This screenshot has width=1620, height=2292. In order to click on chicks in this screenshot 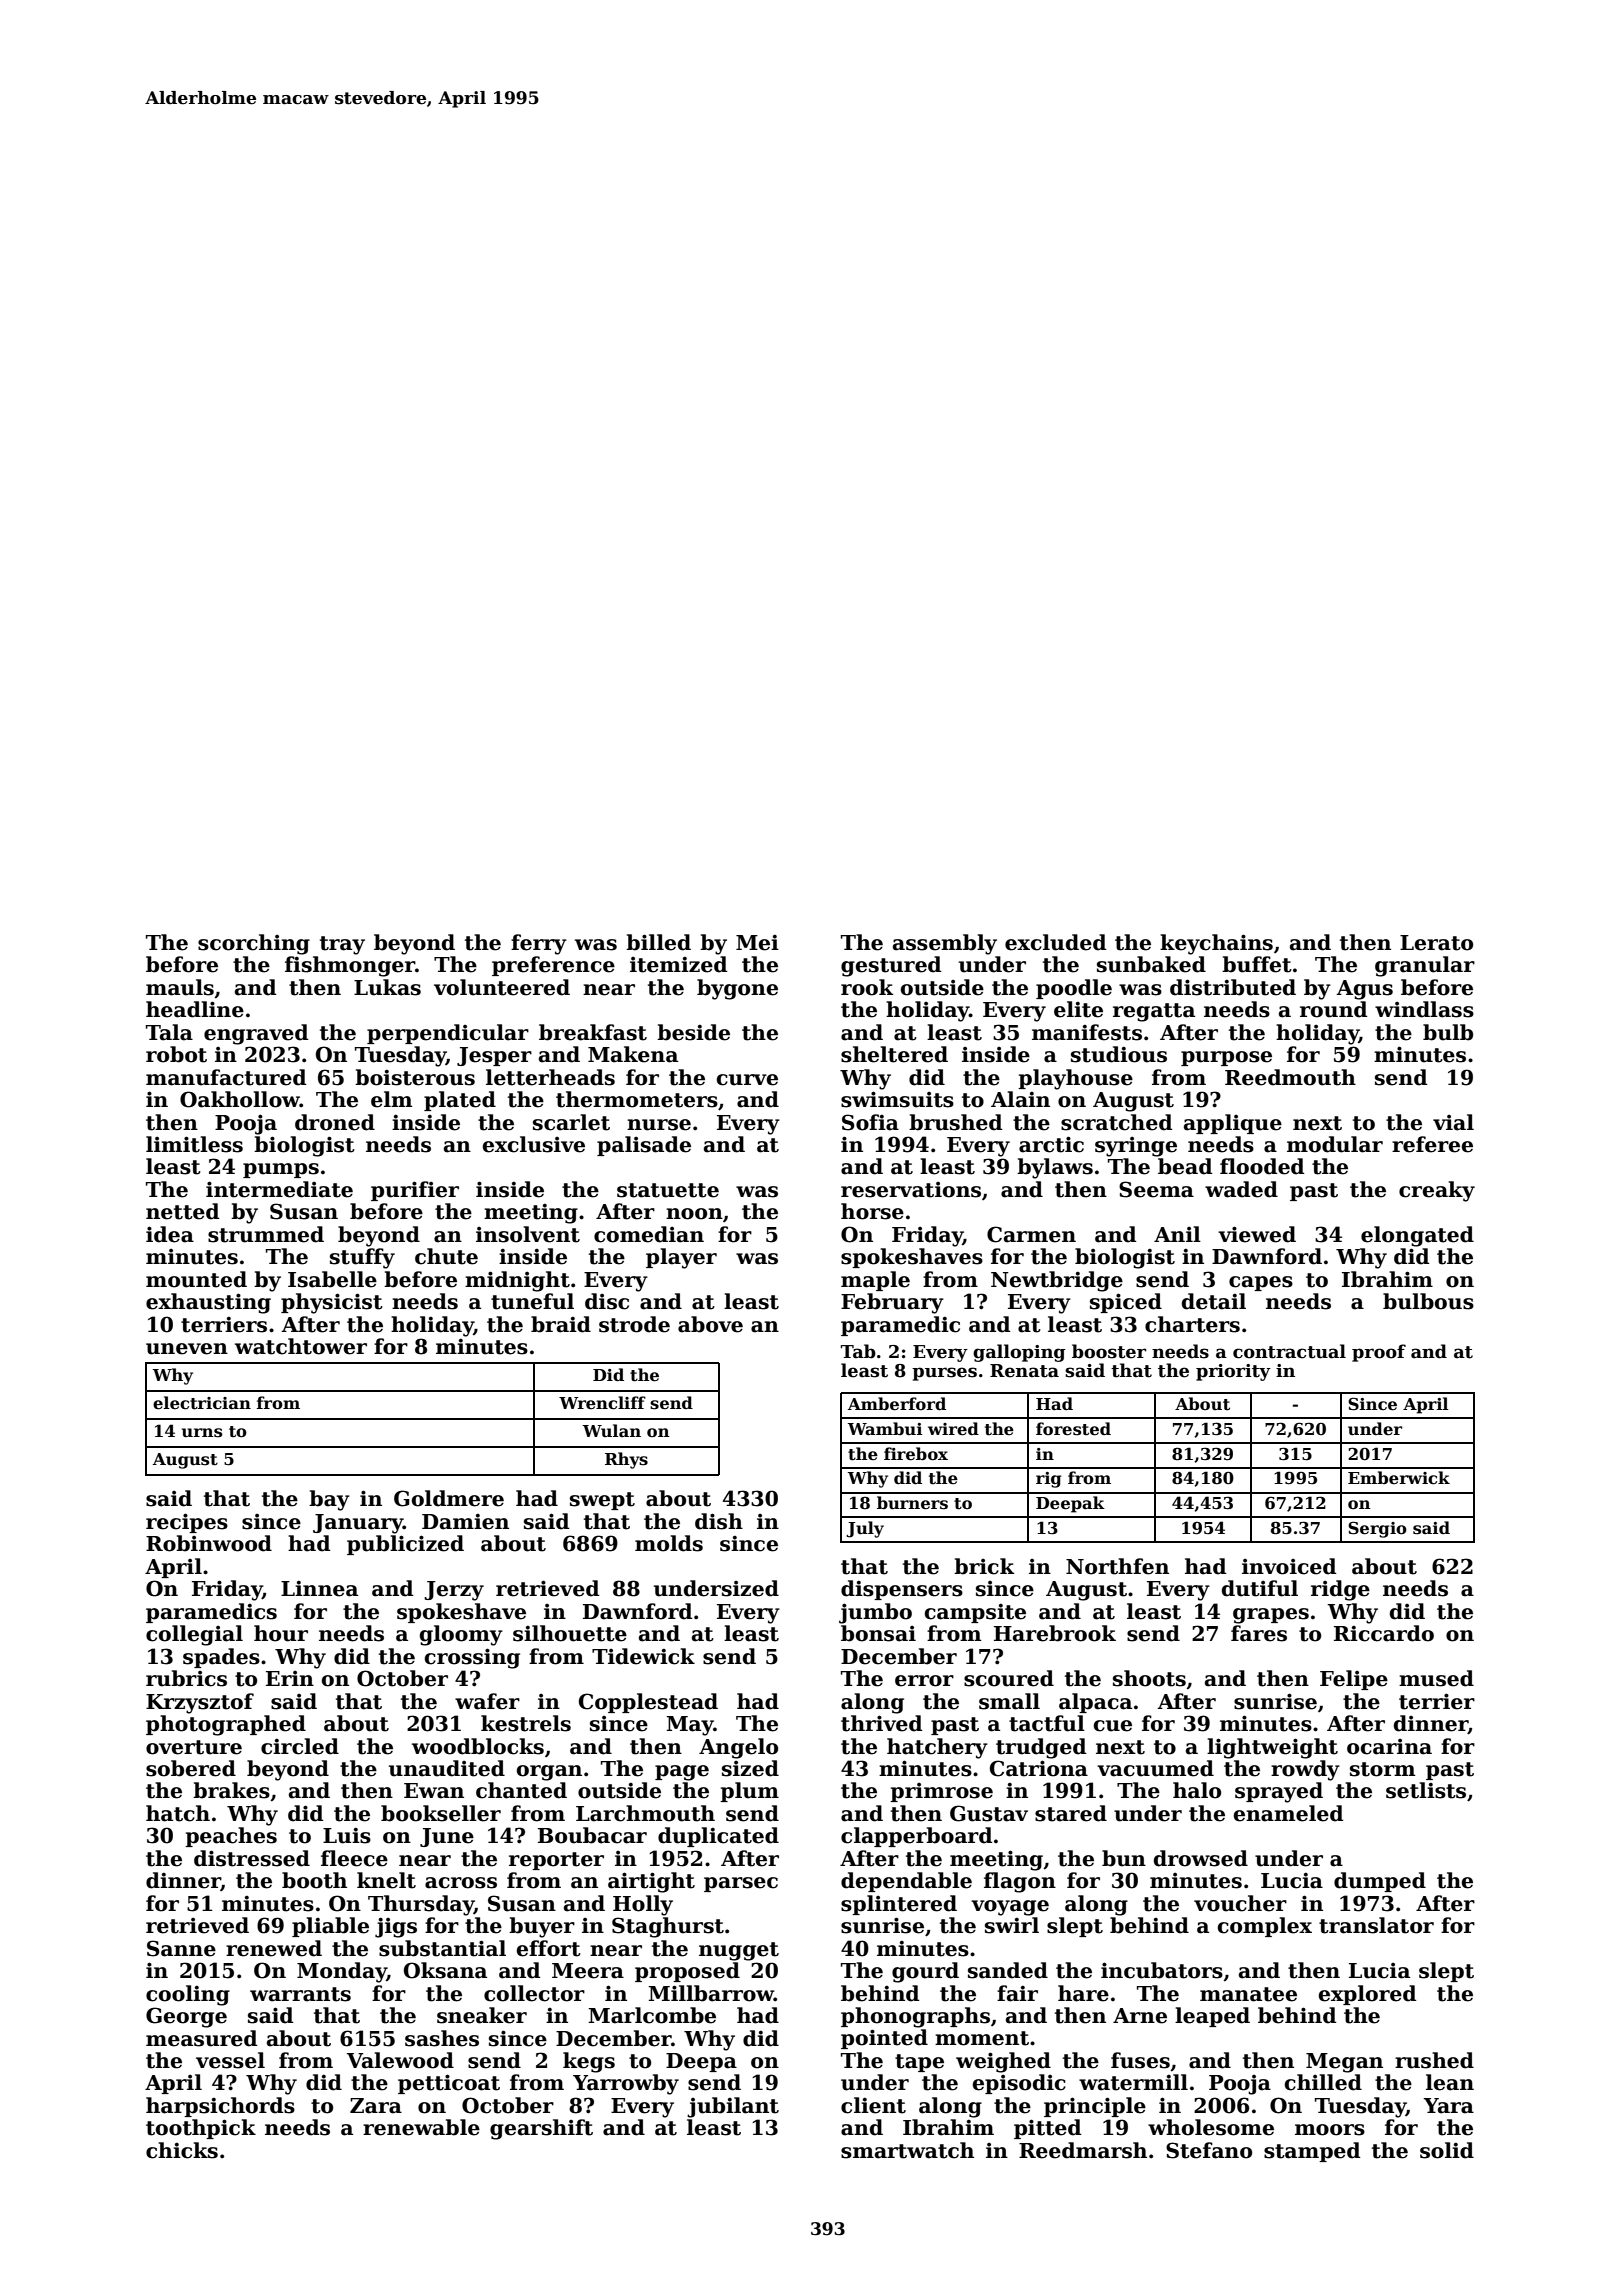, I will do `click(182, 2150)`.
